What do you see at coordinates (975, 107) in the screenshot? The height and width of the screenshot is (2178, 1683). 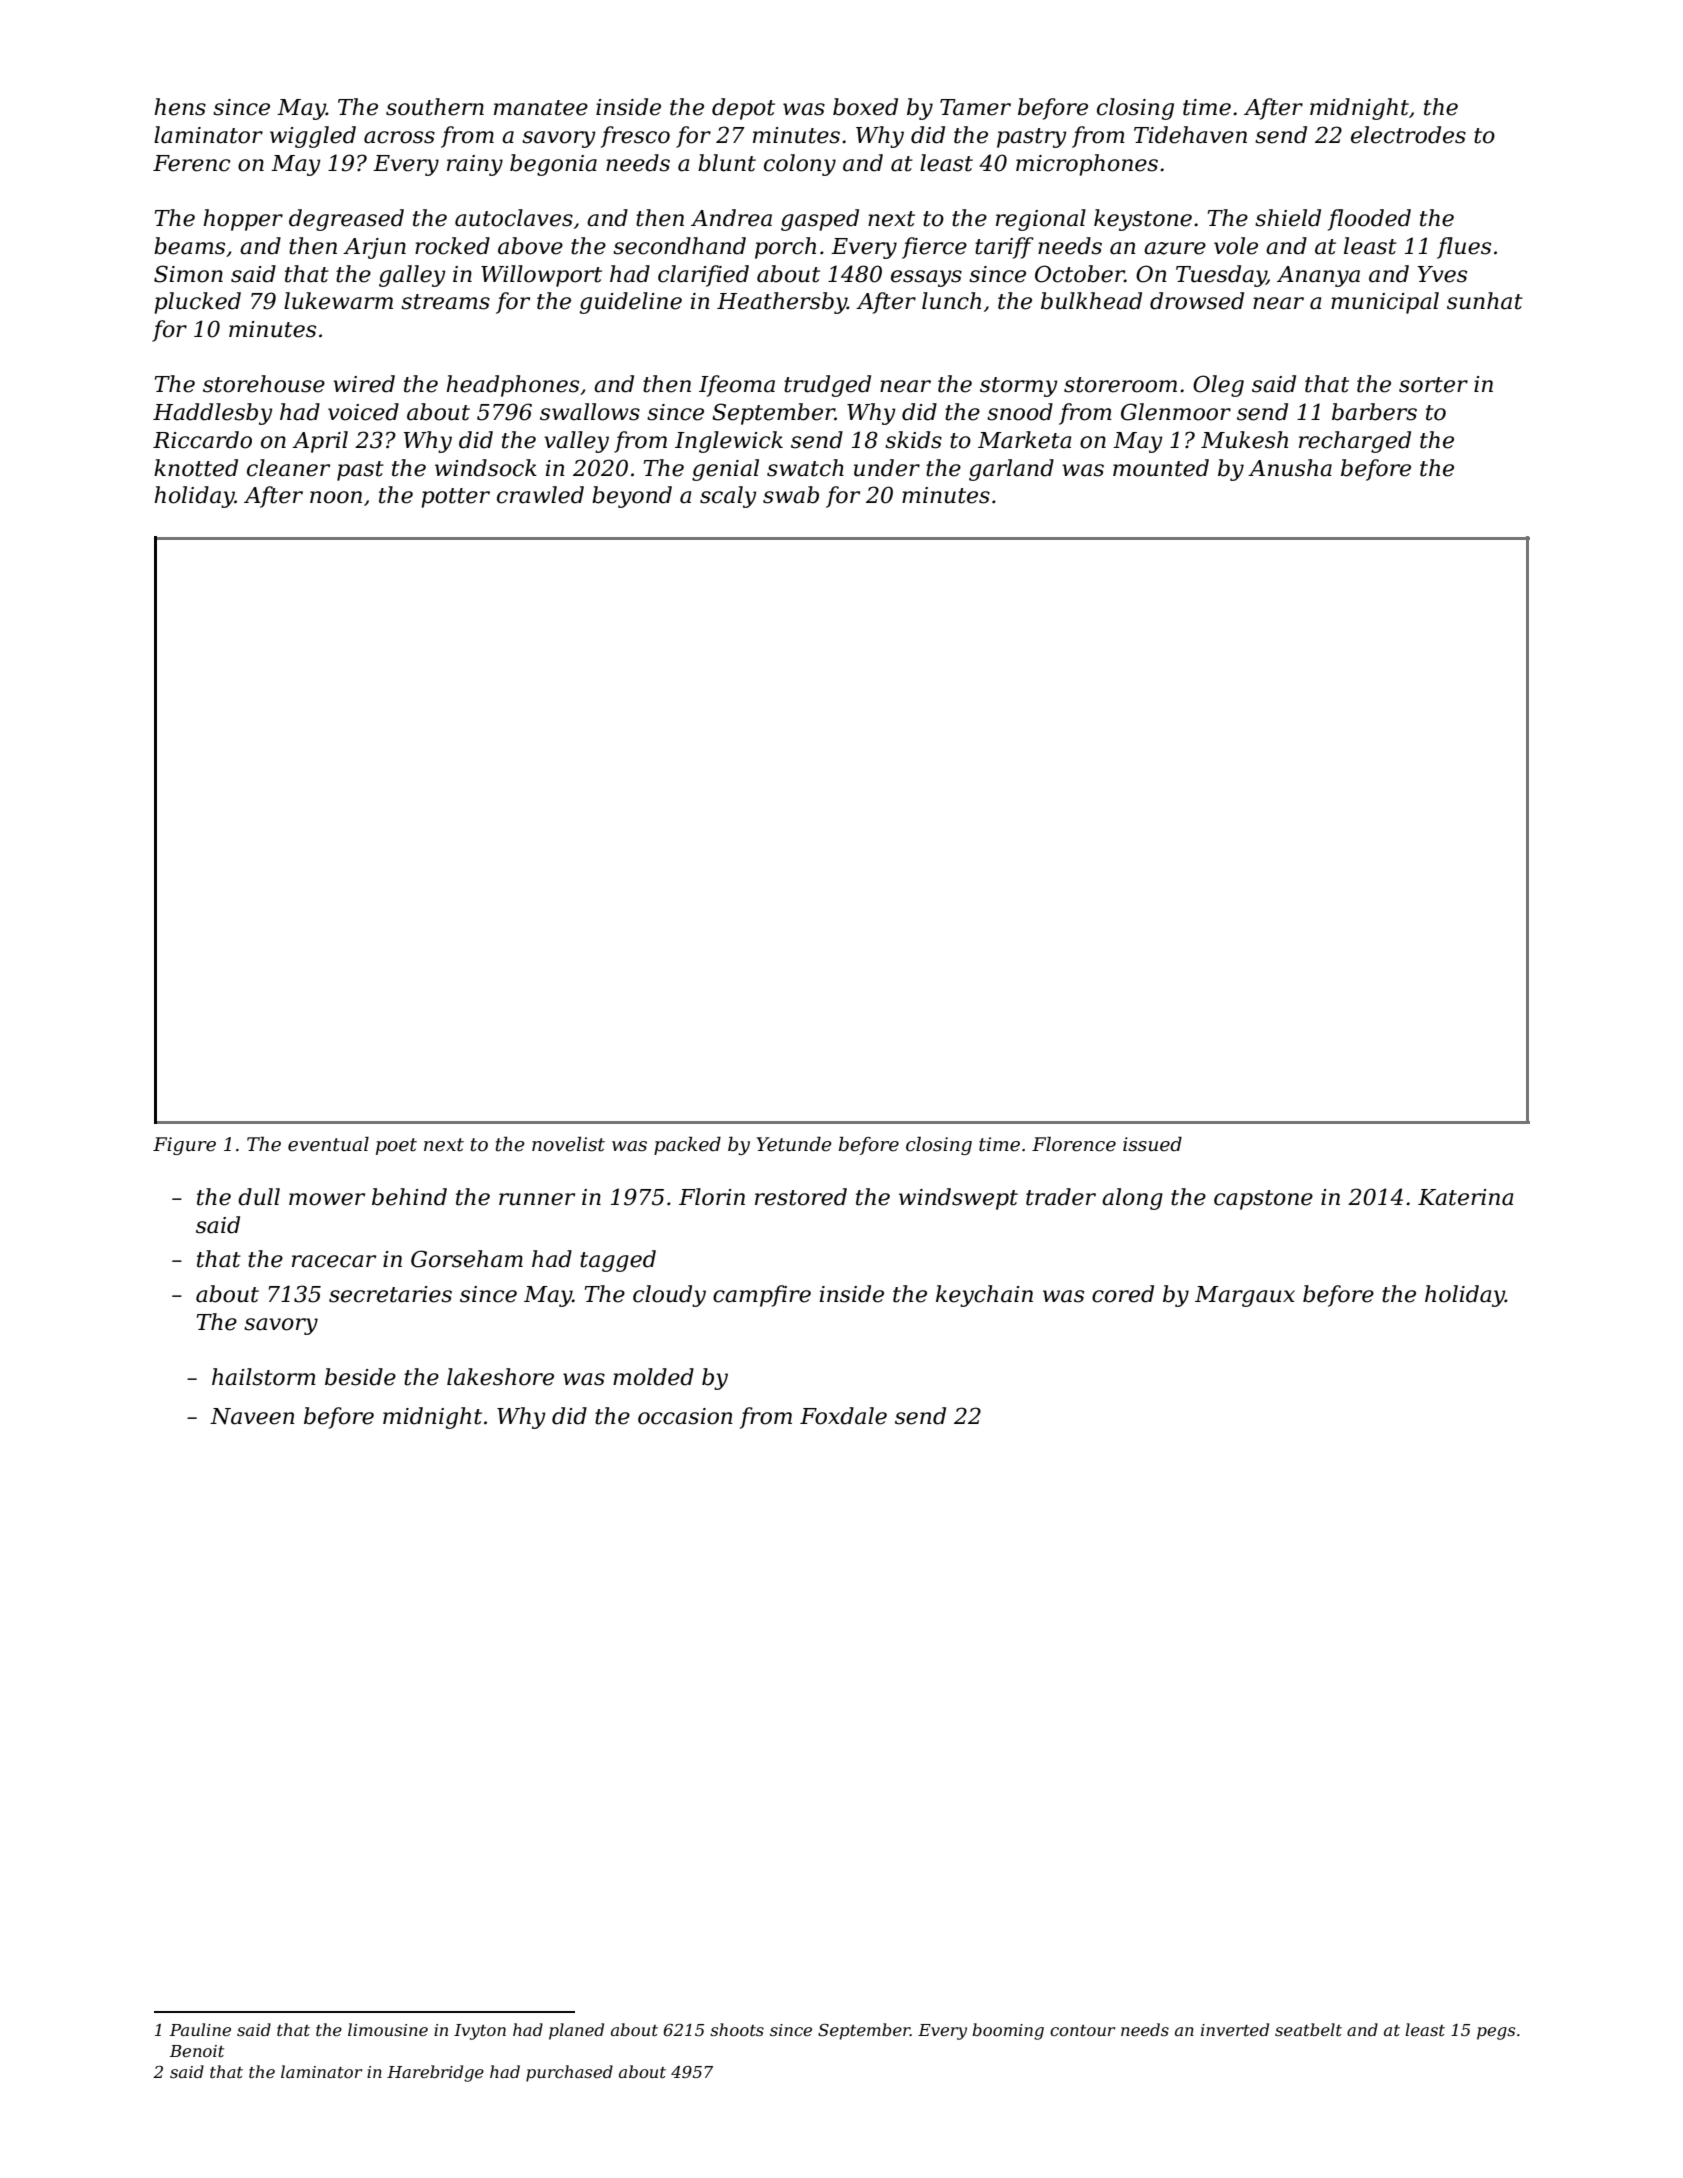 I see `Tamer` at bounding box center [975, 107].
